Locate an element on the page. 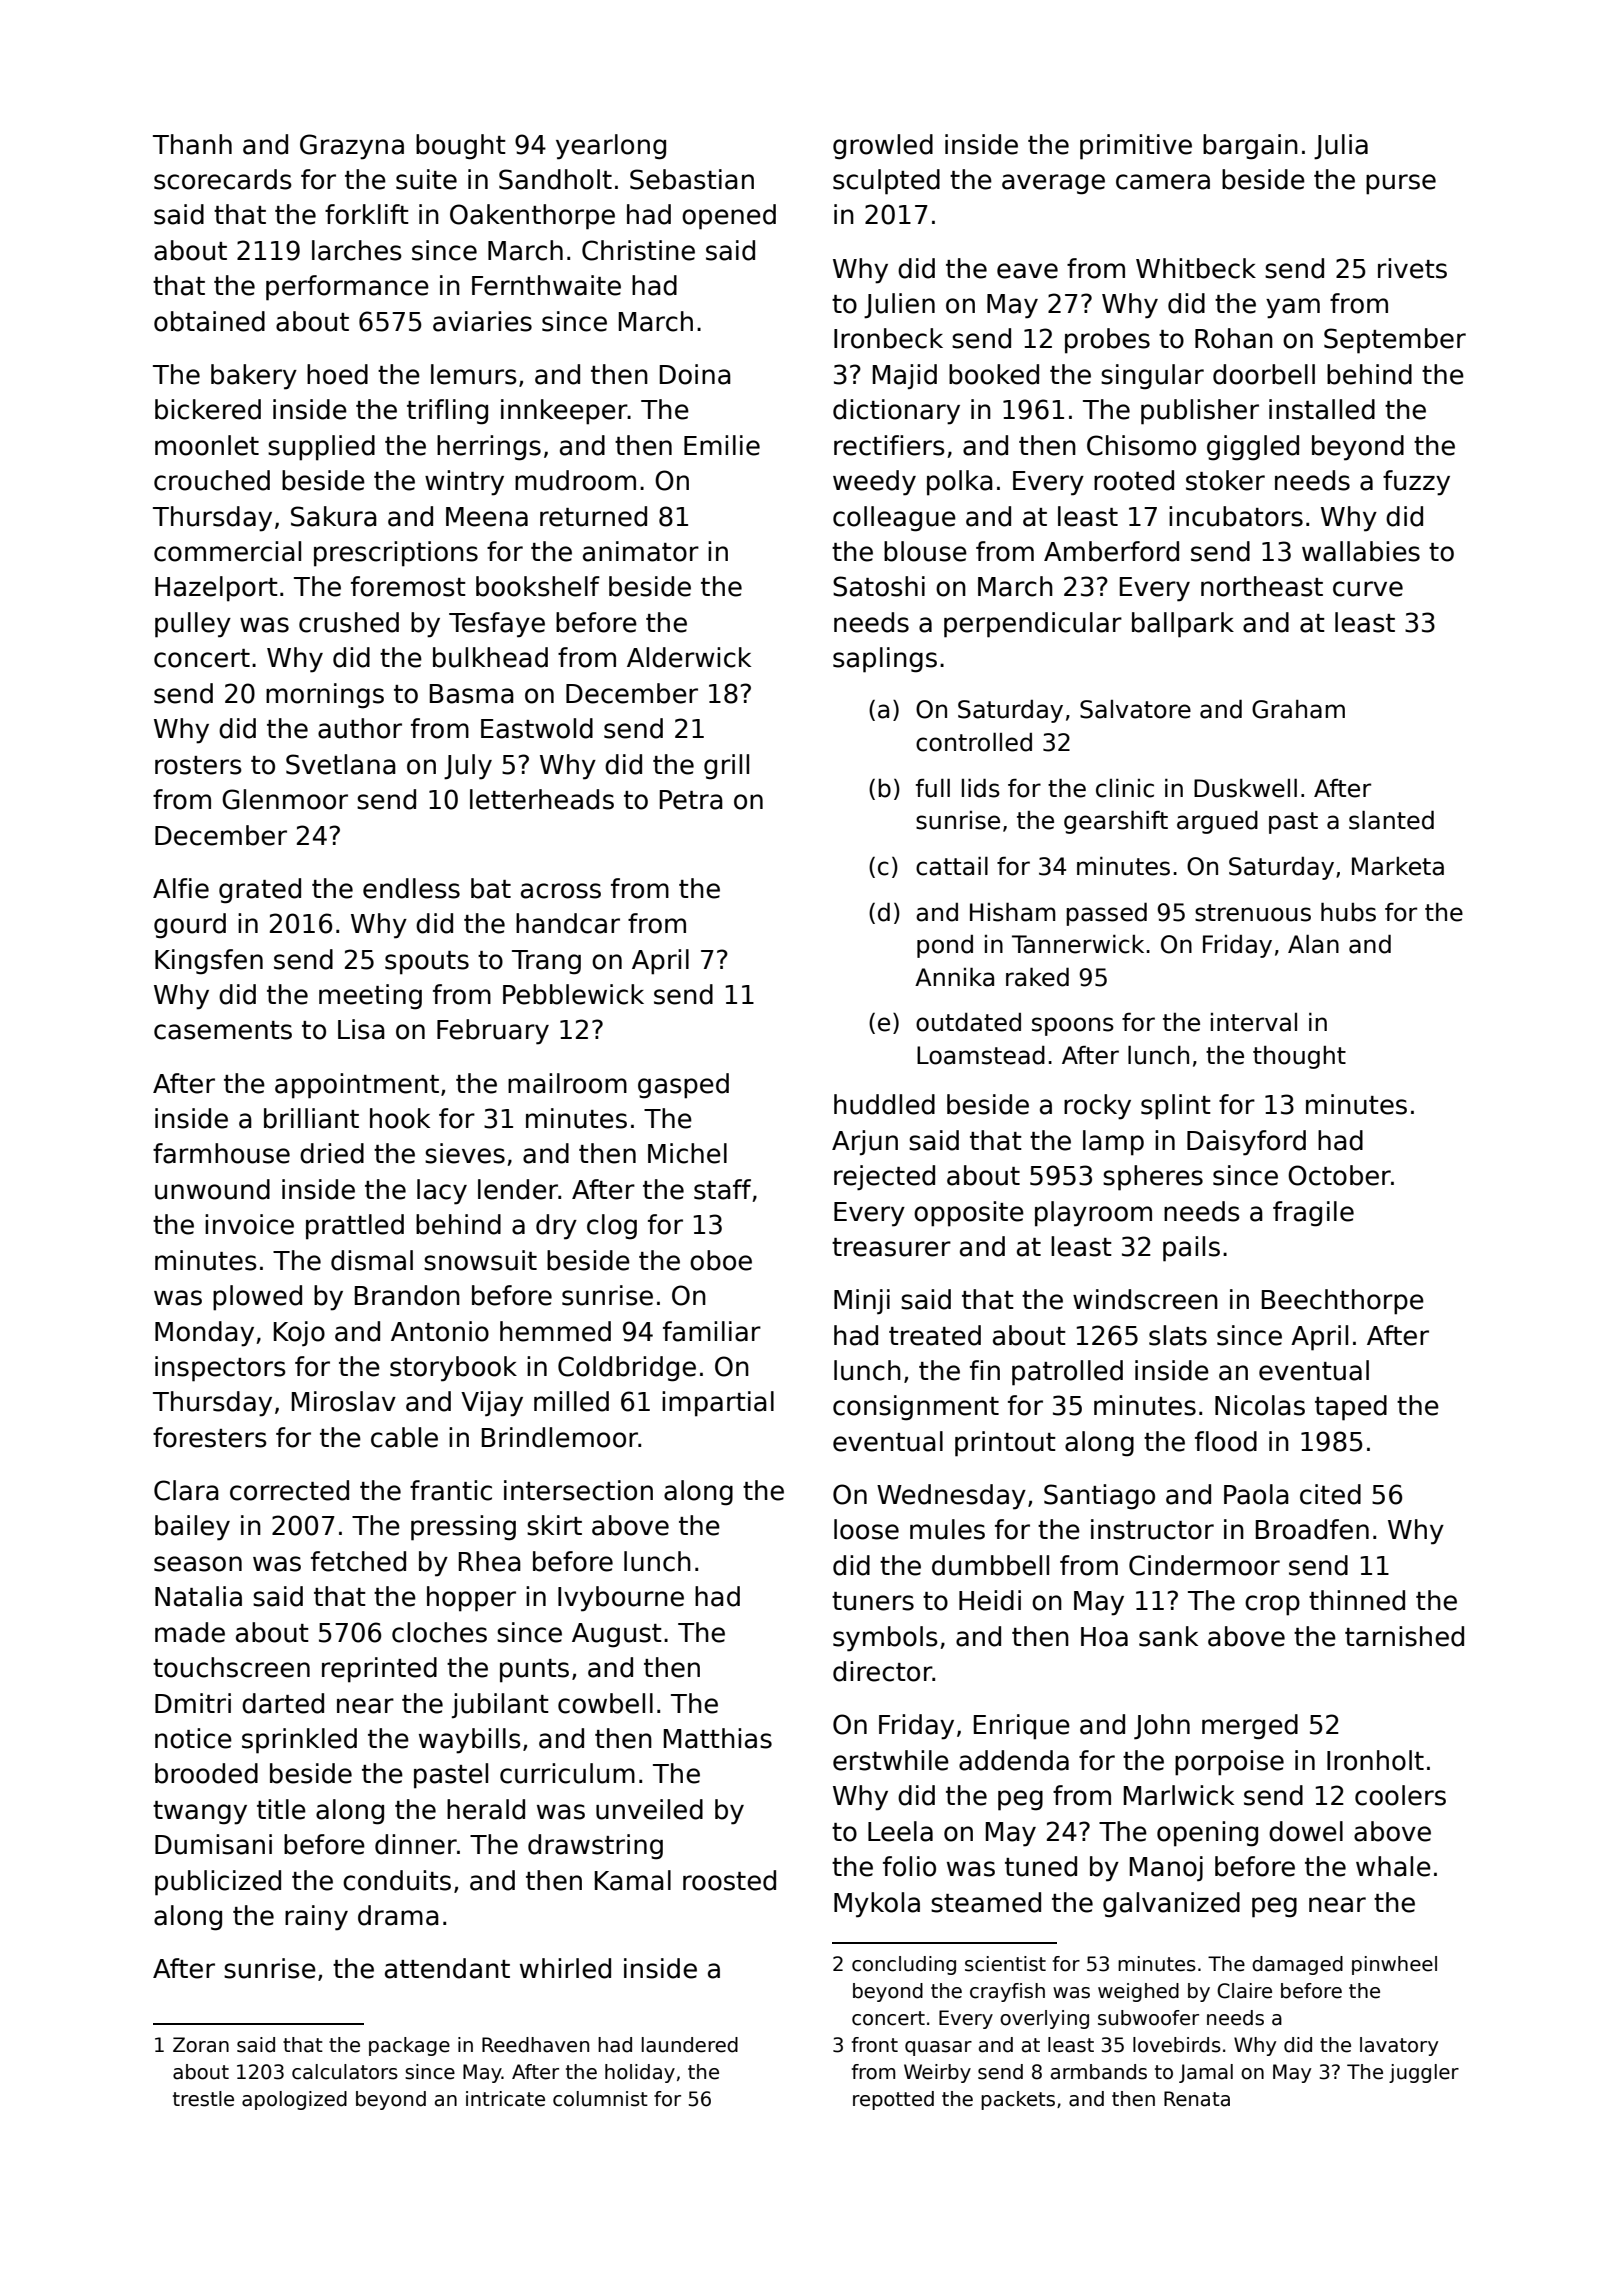  hopper is located at coordinates (471, 1599).
